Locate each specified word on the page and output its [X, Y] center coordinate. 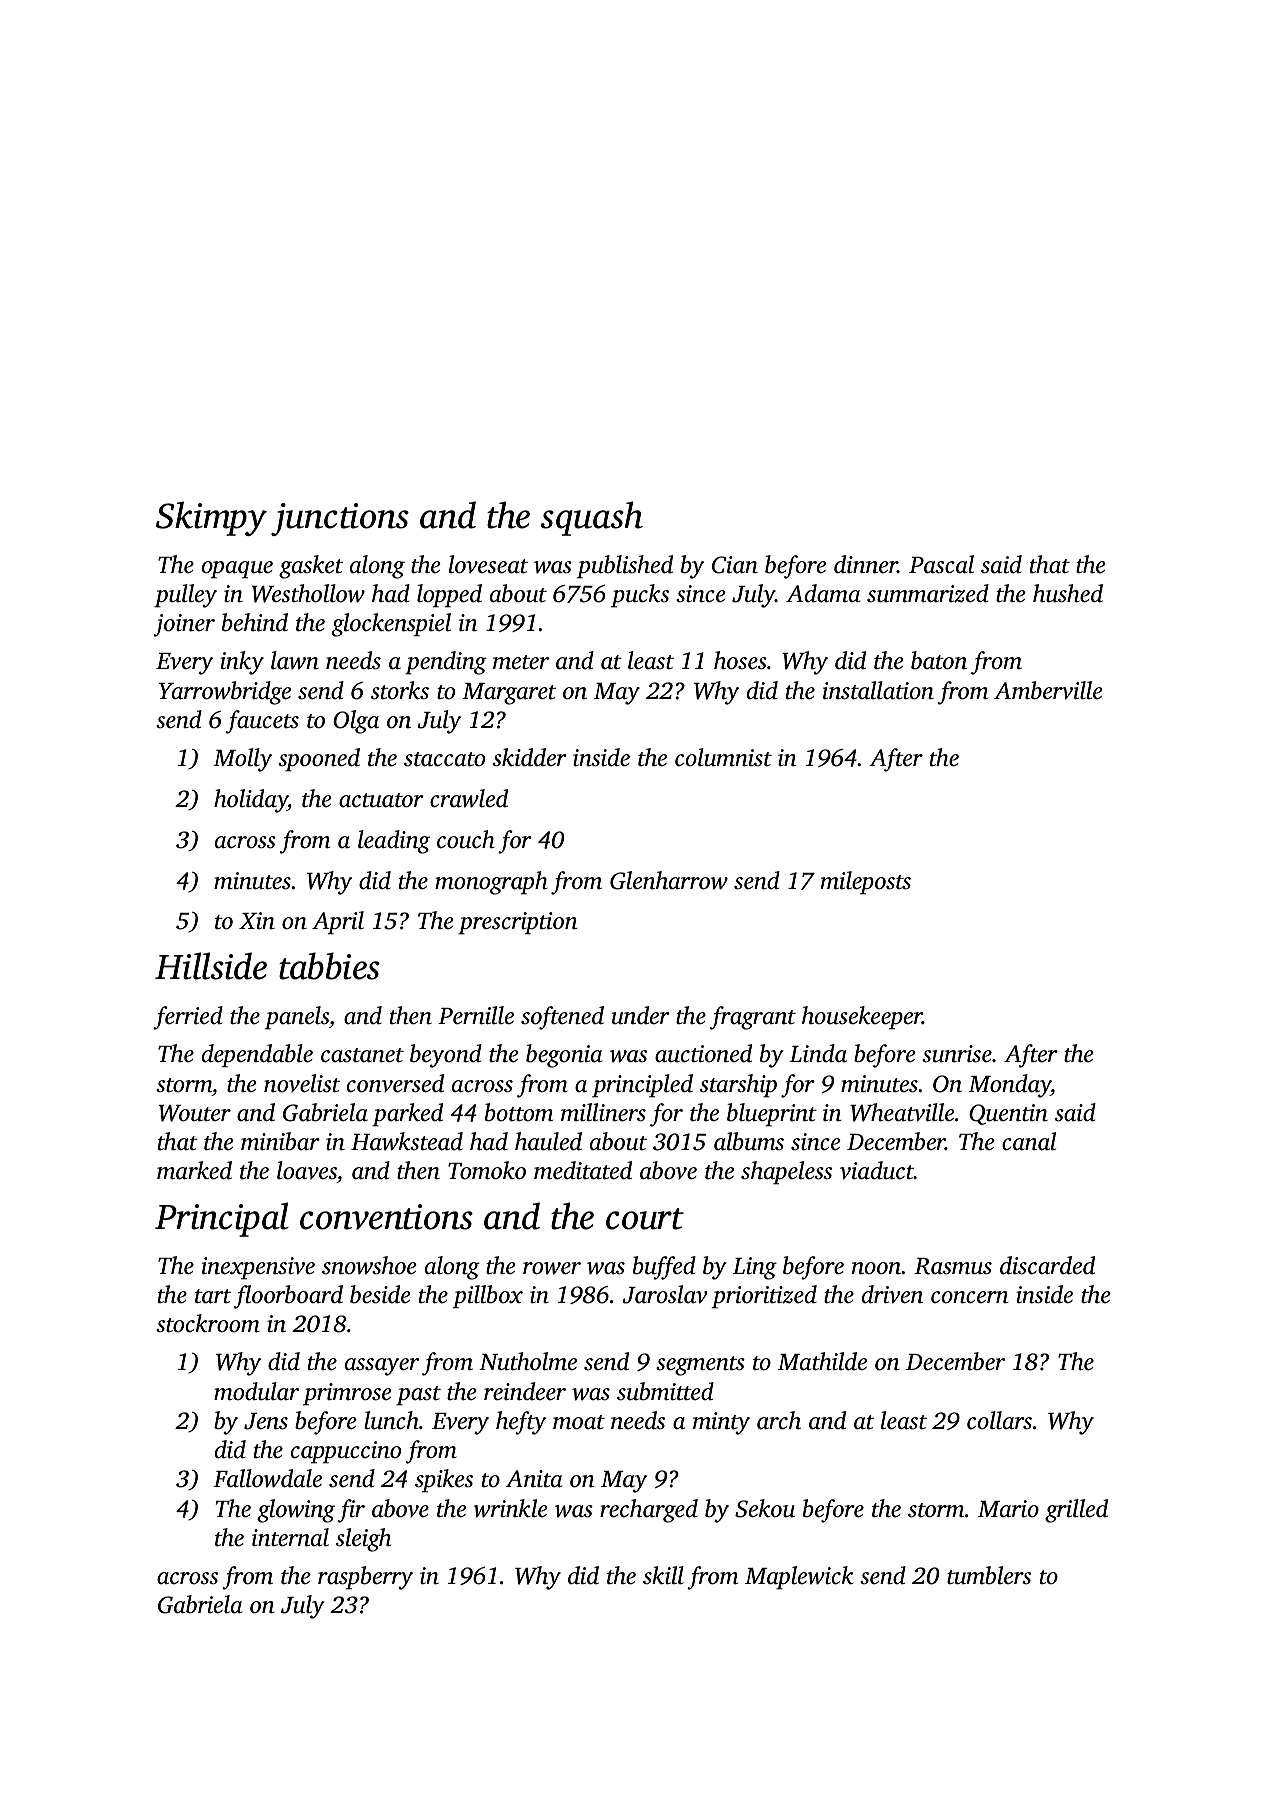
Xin [257, 921]
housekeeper [862, 1018]
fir [351, 1511]
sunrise [957, 1054]
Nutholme [528, 1361]
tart [213, 1296]
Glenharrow [669, 880]
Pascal [941, 564]
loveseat [488, 564]
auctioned [703, 1053]
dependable [257, 1056]
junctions [340, 519]
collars [999, 1420]
